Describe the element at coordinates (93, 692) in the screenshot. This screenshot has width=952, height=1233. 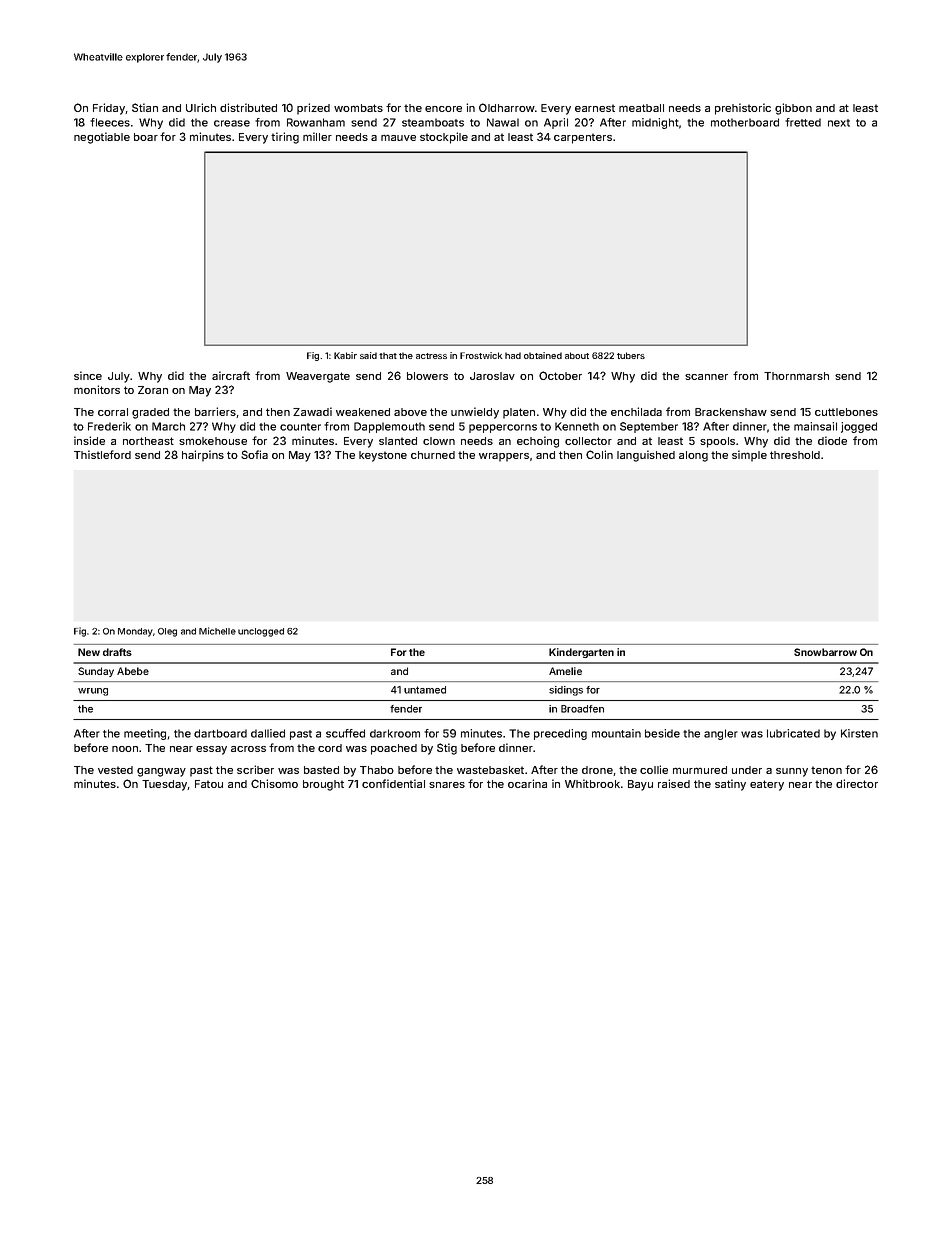
I see `wrung` at that location.
